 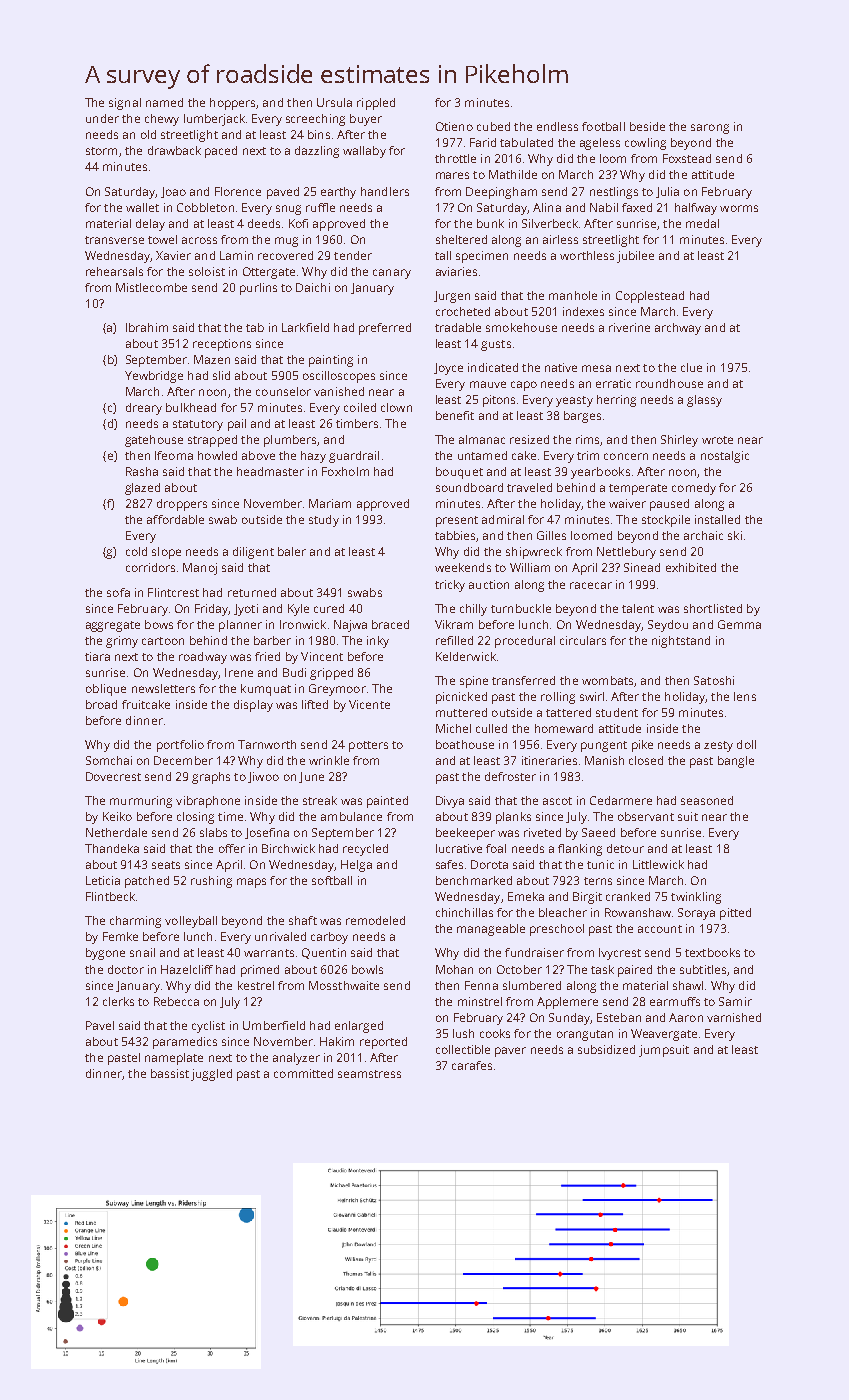 I want to click on seamstress, so click(x=369, y=1074).
